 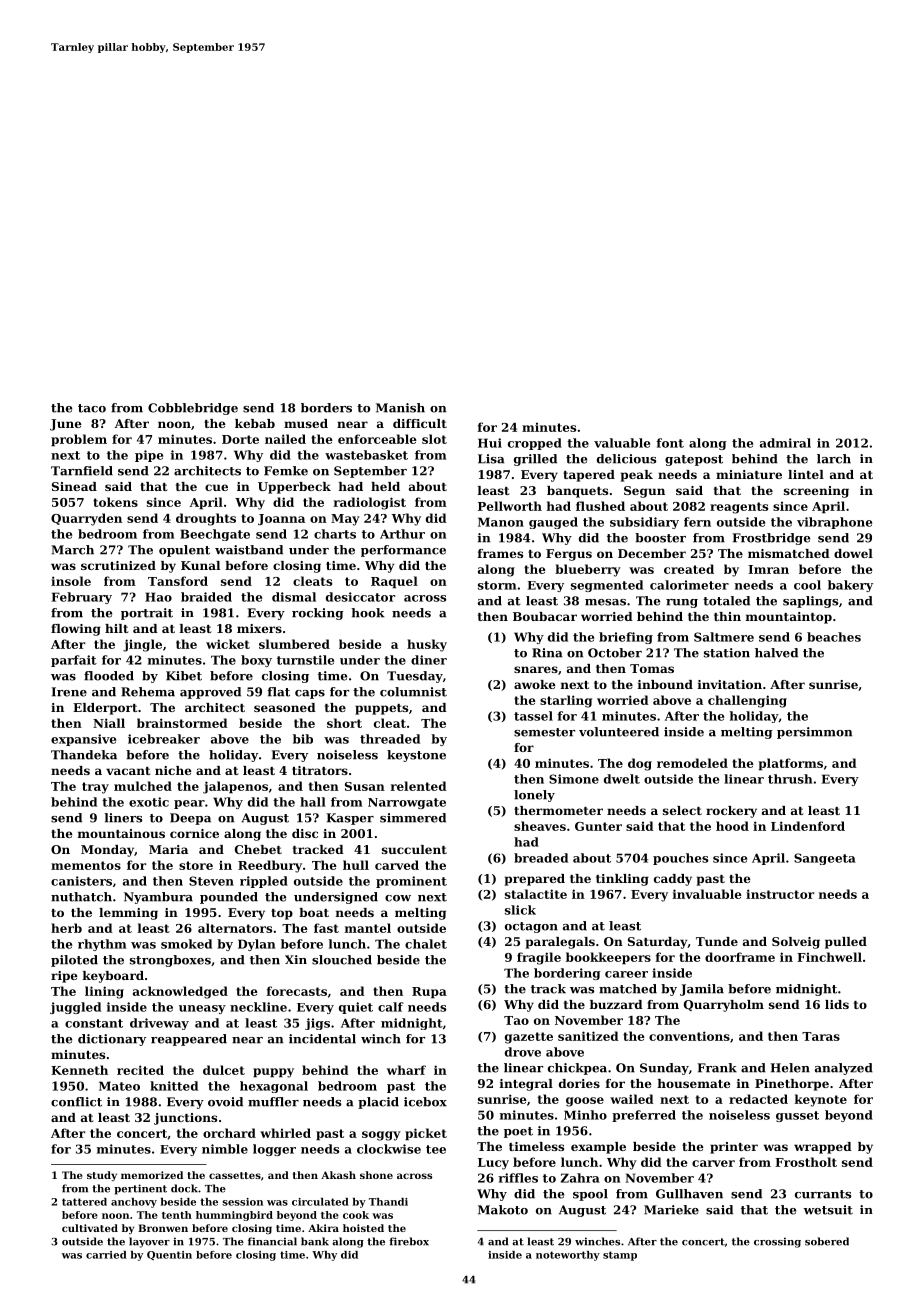 What do you see at coordinates (518, 1178) in the screenshot?
I see `riffles` at bounding box center [518, 1178].
